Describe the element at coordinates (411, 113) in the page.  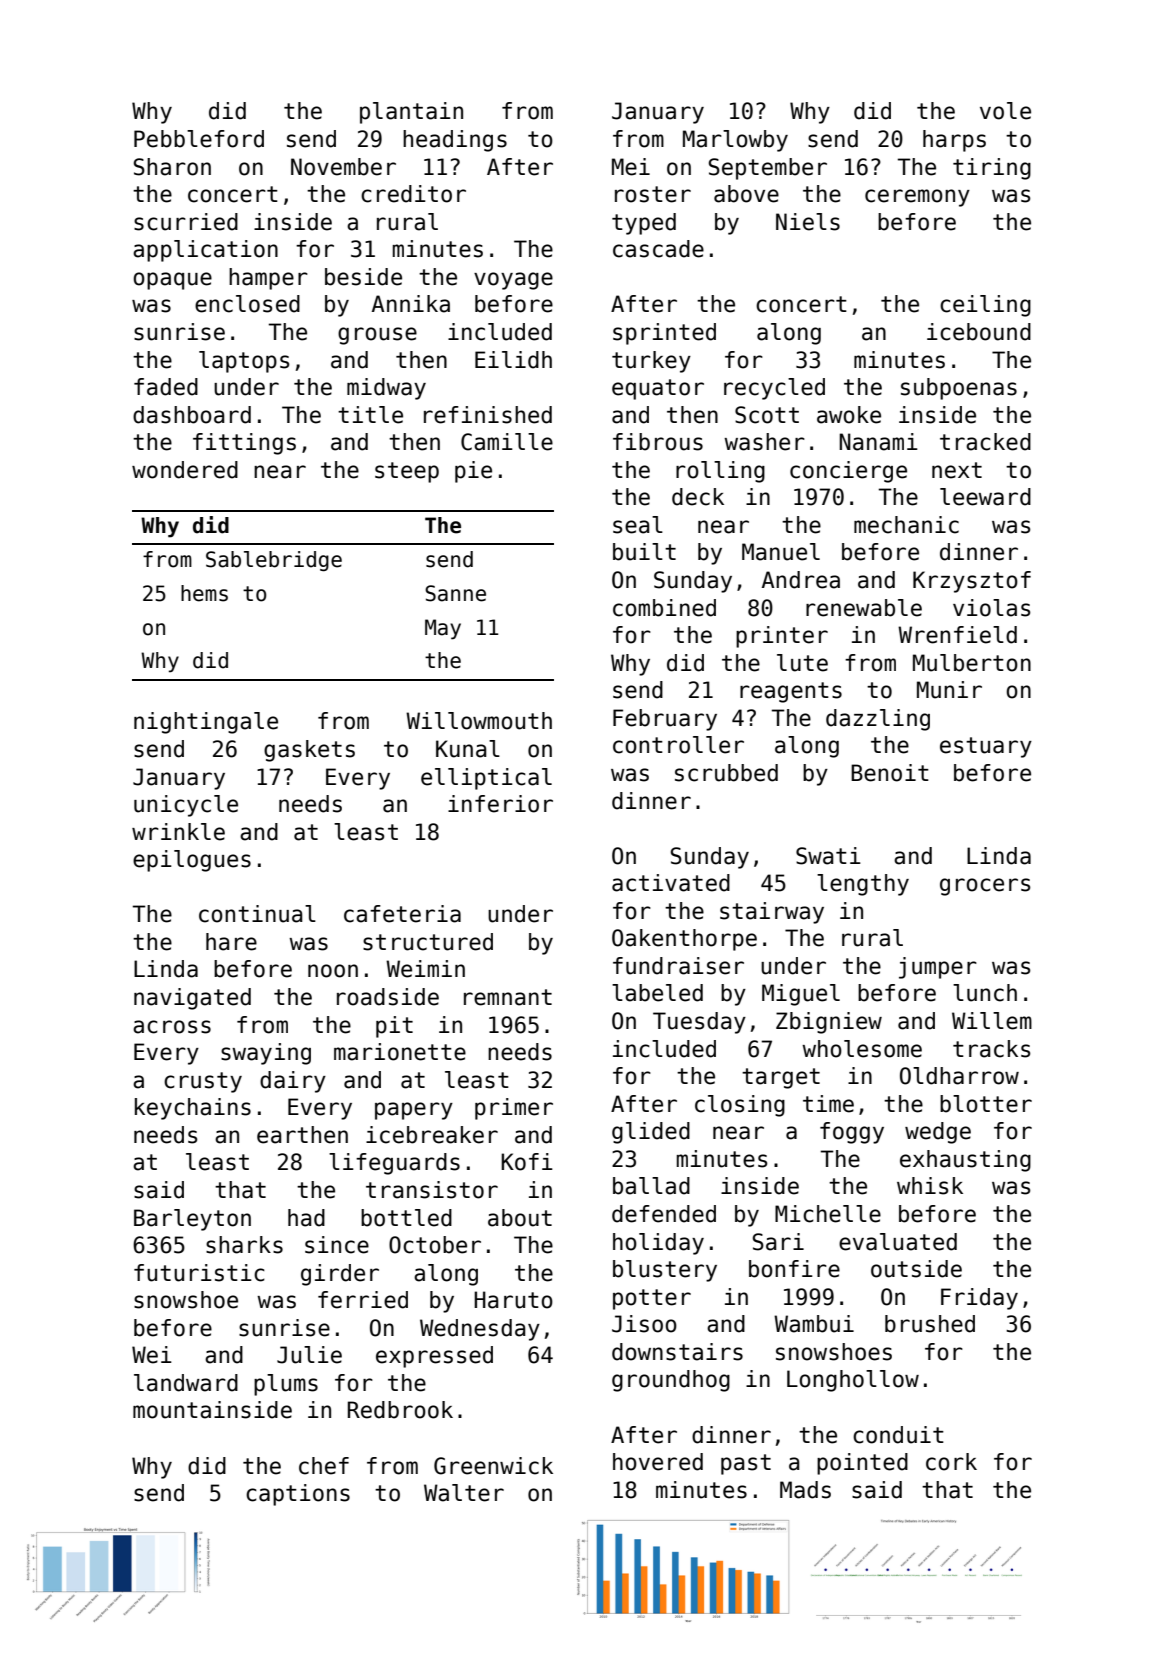
I see `plantain` at that location.
